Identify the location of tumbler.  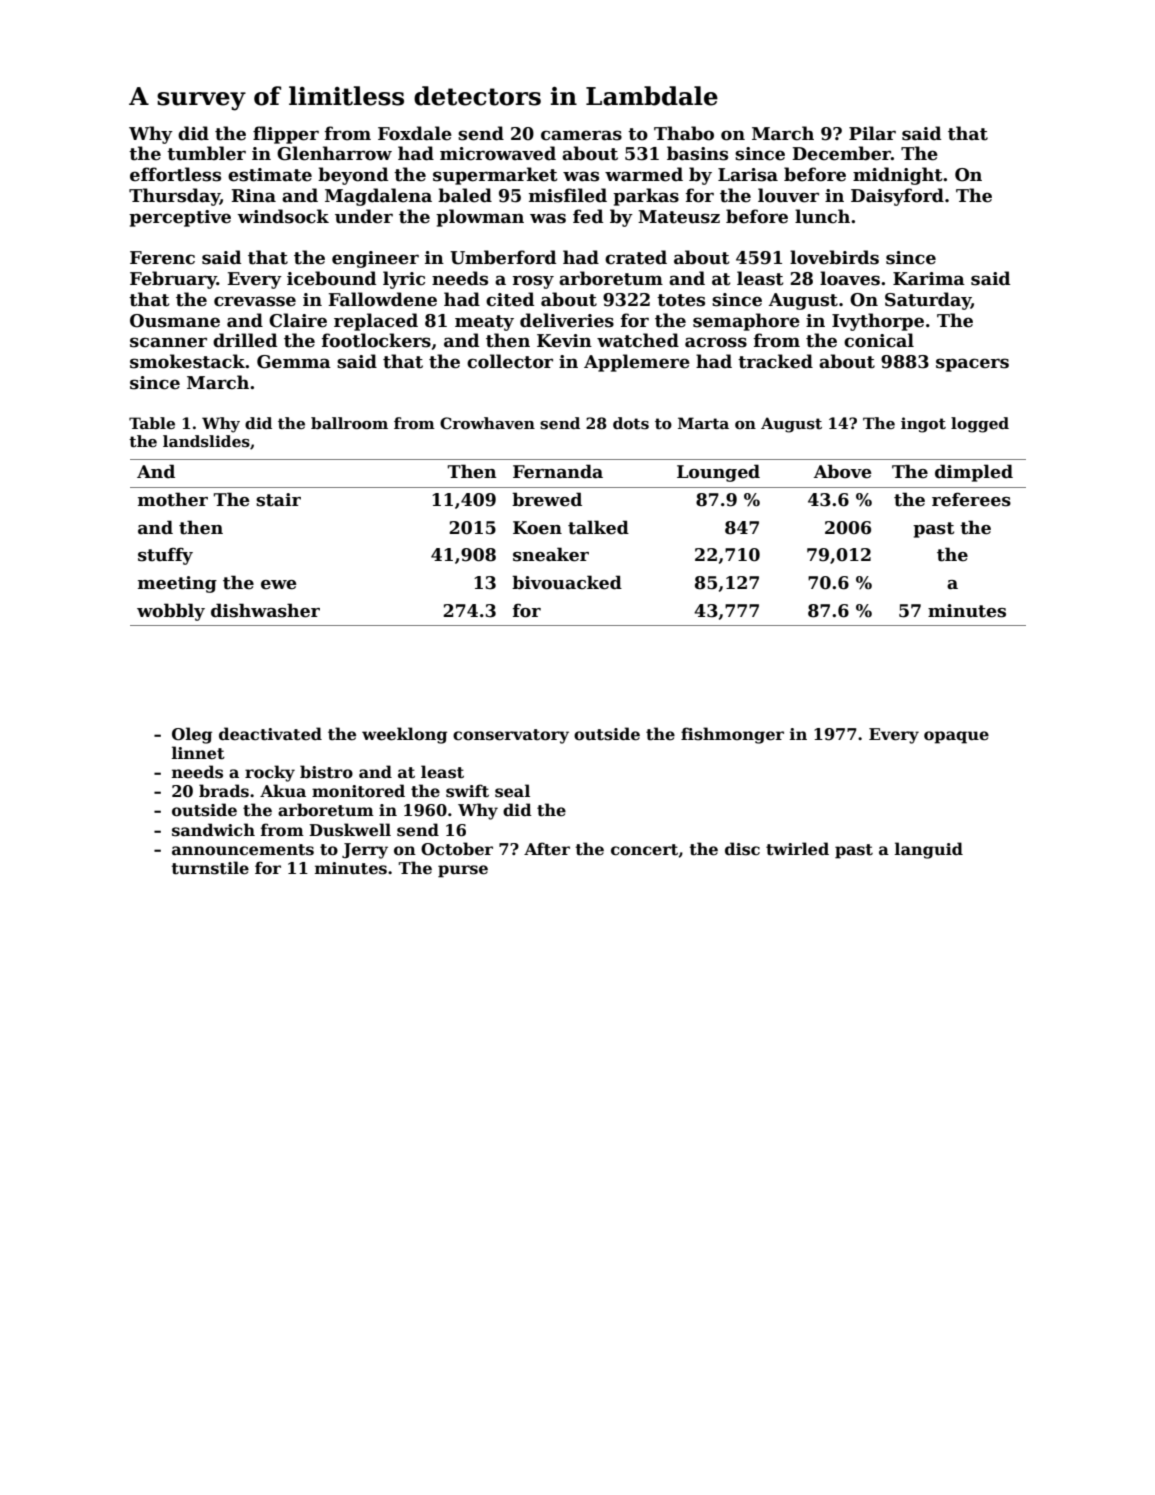
(206, 153).
